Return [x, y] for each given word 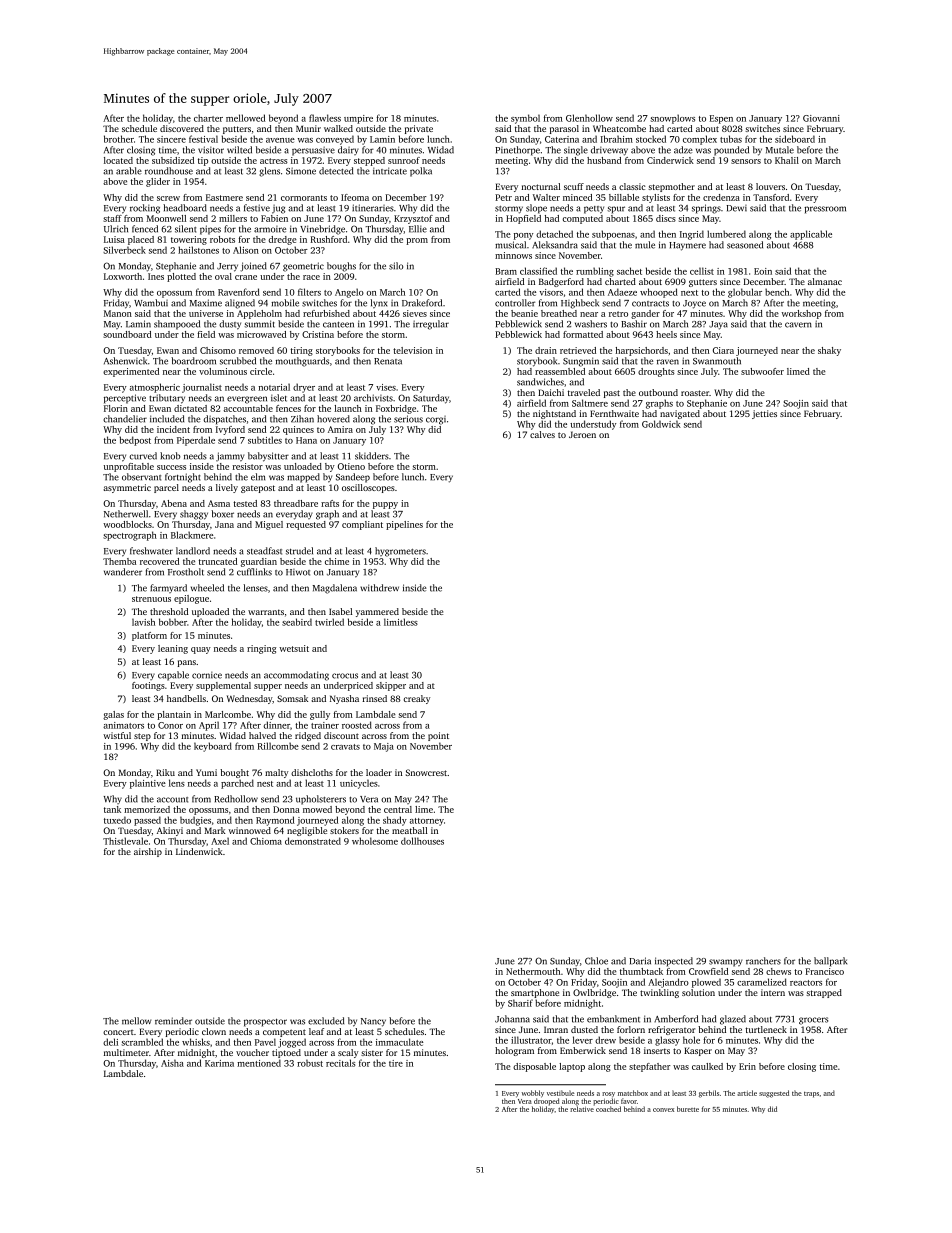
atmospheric [155, 388]
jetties [764, 414]
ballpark [830, 962]
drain [546, 350]
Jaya [718, 325]
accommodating [296, 676]
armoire [270, 229]
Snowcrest [426, 772]
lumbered [726, 234]
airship [148, 852]
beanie [524, 313]
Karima [219, 1063]
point [438, 736]
